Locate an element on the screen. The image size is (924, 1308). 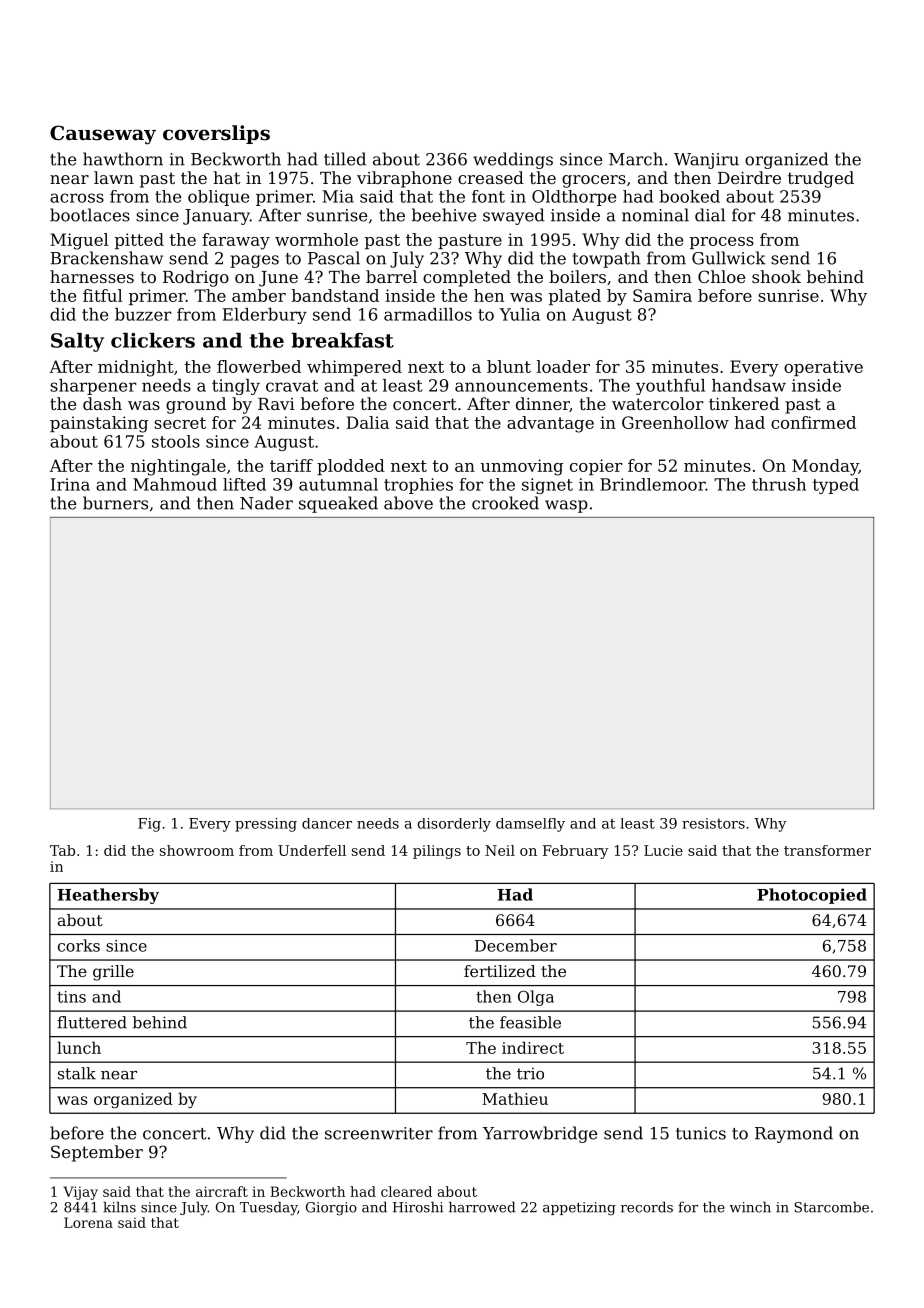
Wanjiru is located at coordinates (706, 161).
